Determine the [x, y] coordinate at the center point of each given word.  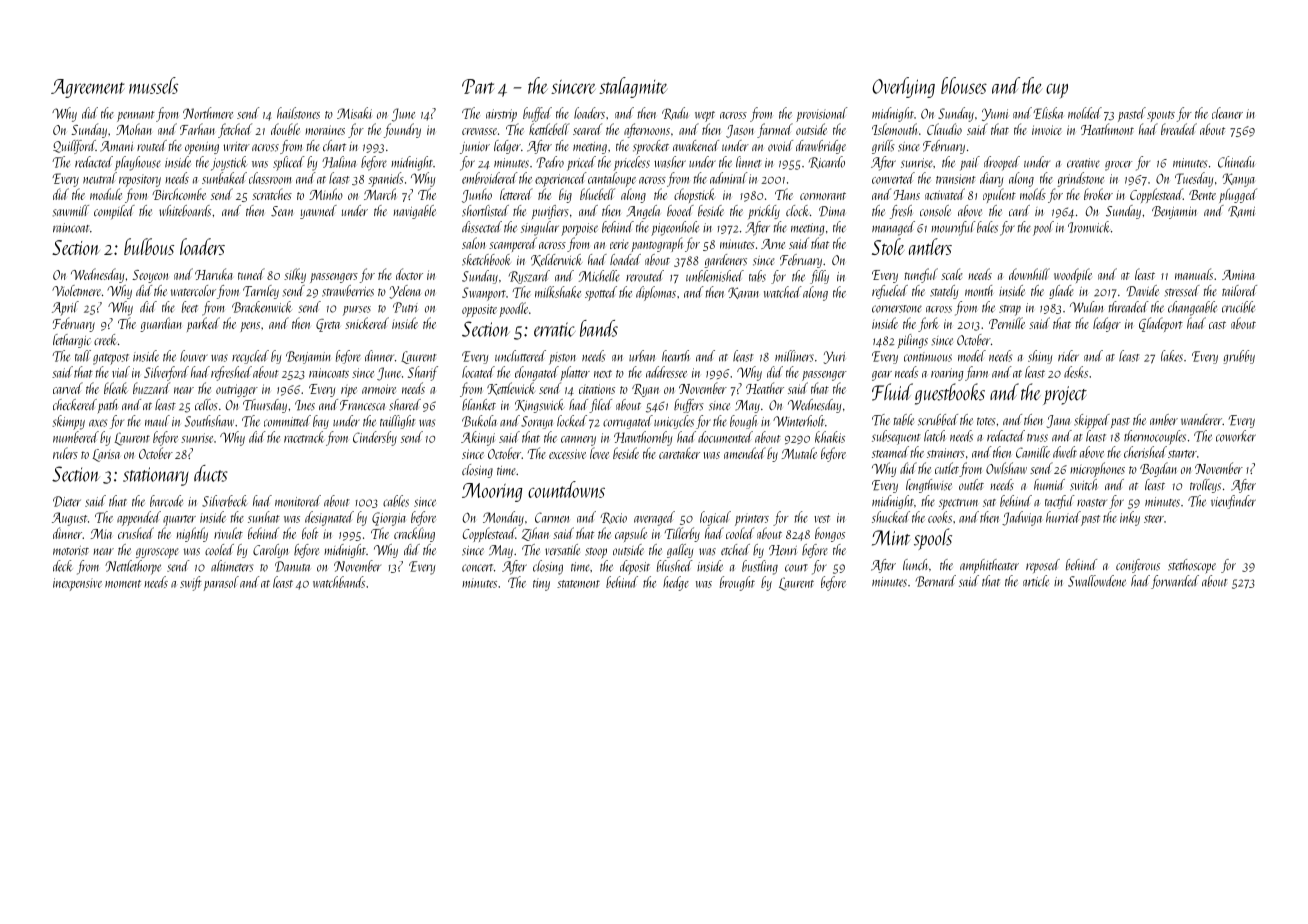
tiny [541, 584]
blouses [964, 85]
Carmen [552, 517]
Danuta [292, 566]
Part [478, 86]
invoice [1047, 130]
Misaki [354, 113]
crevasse [479, 131]
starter [1182, 454]
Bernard [936, 581]
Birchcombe [179, 194]
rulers [65, 453]
